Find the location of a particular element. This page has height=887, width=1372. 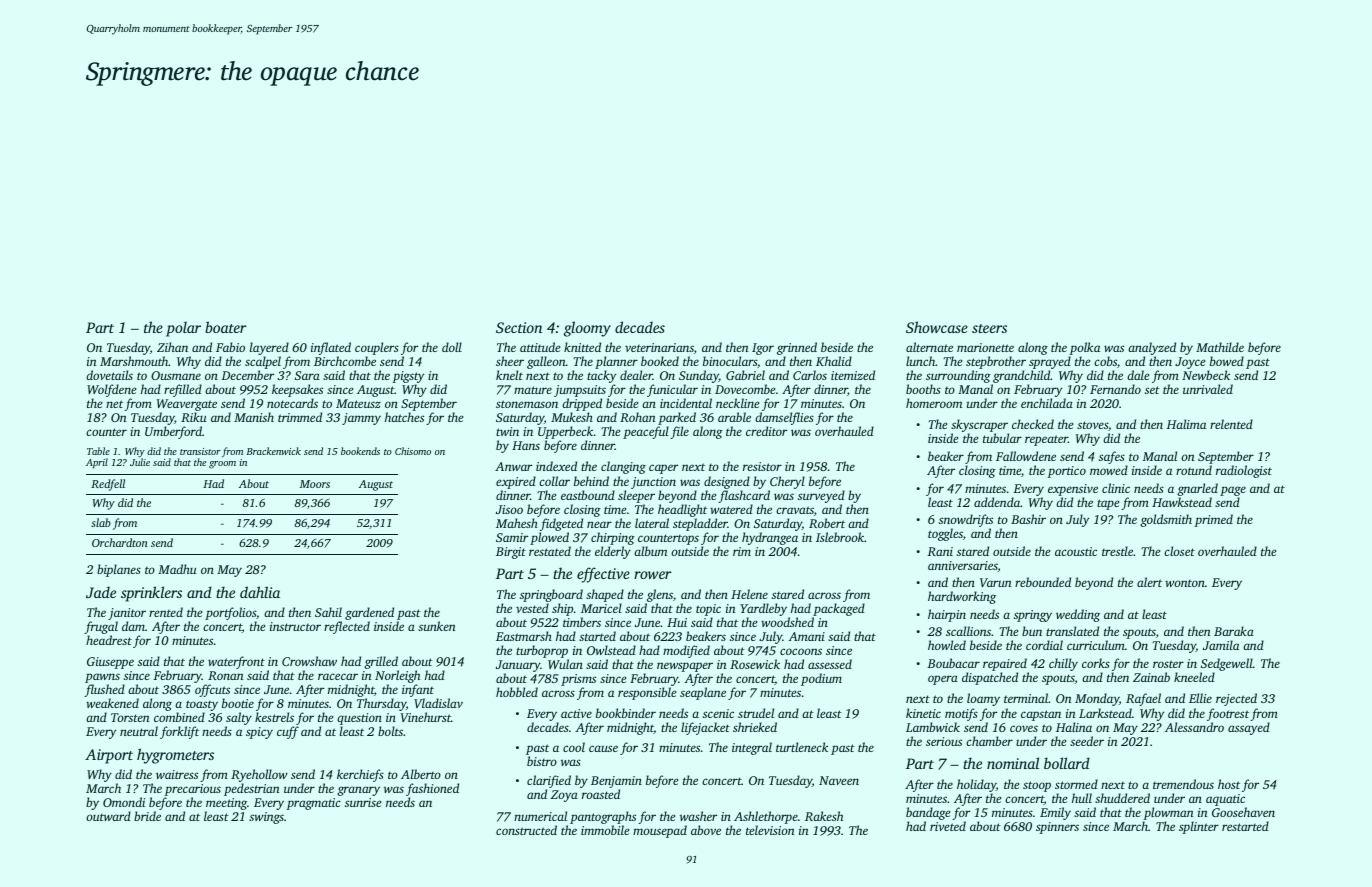

Omondi is located at coordinates (124, 802).
